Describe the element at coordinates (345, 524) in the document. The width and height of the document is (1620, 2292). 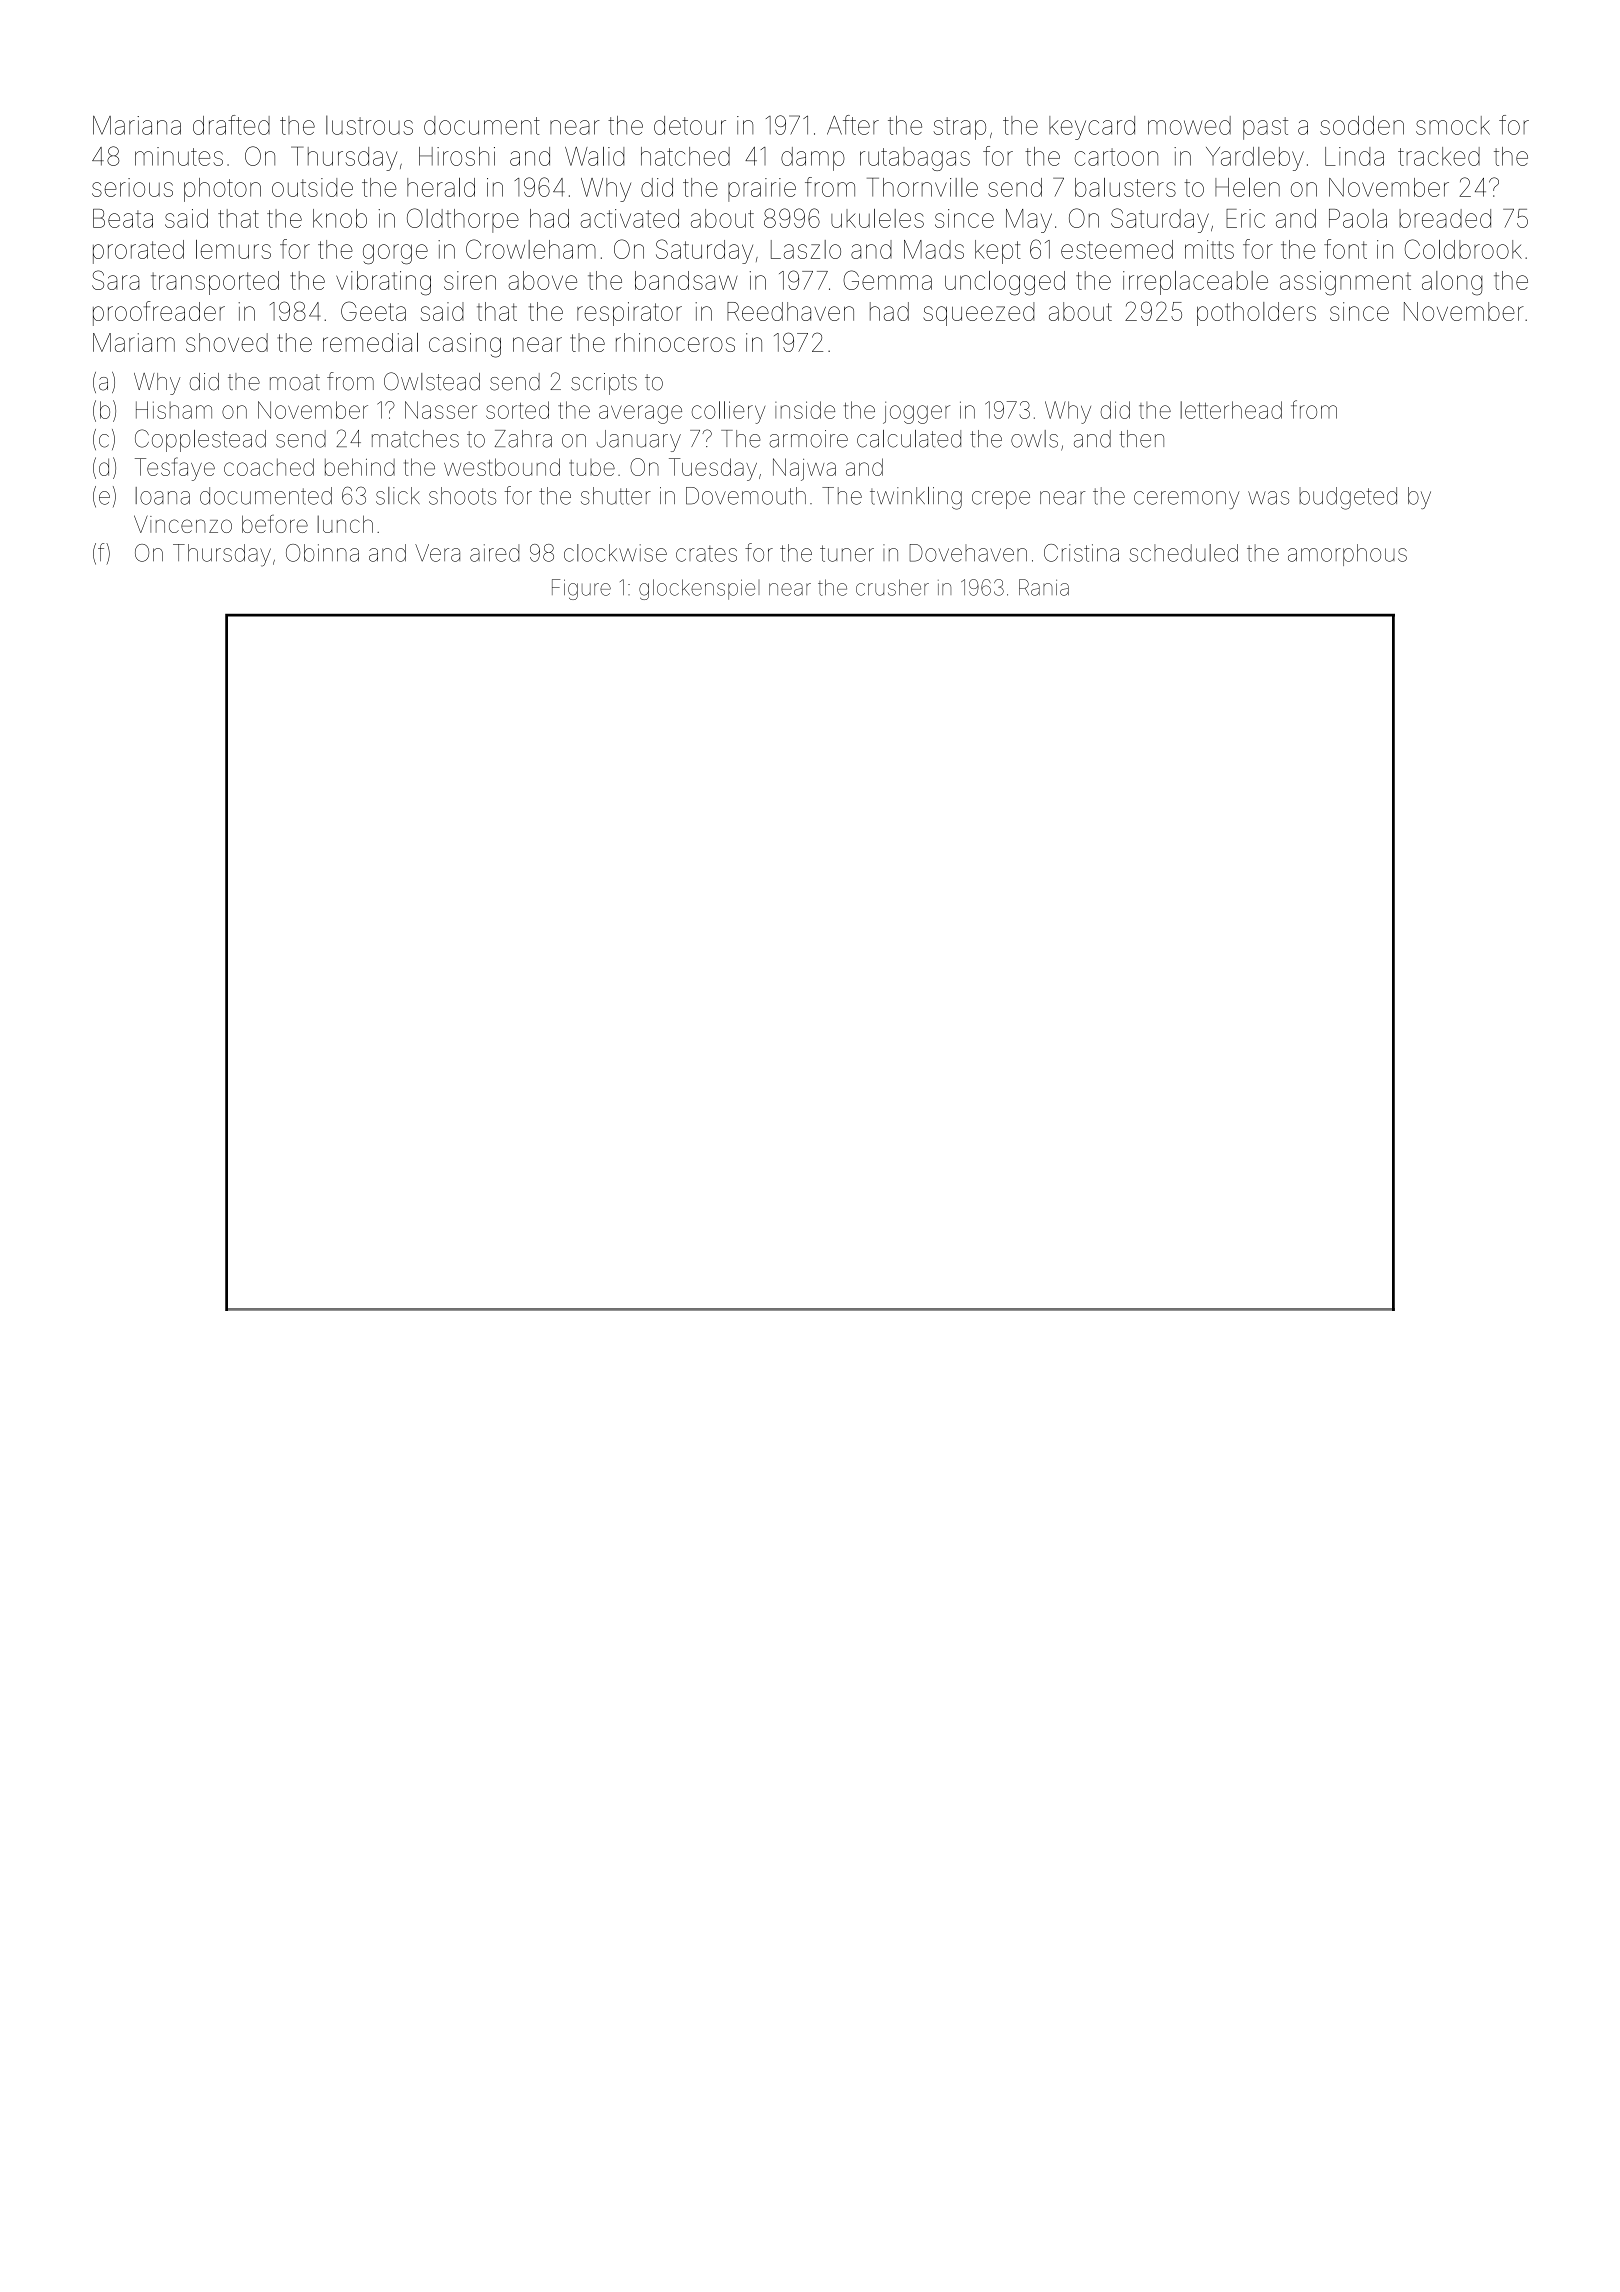
I see `lunch` at that location.
